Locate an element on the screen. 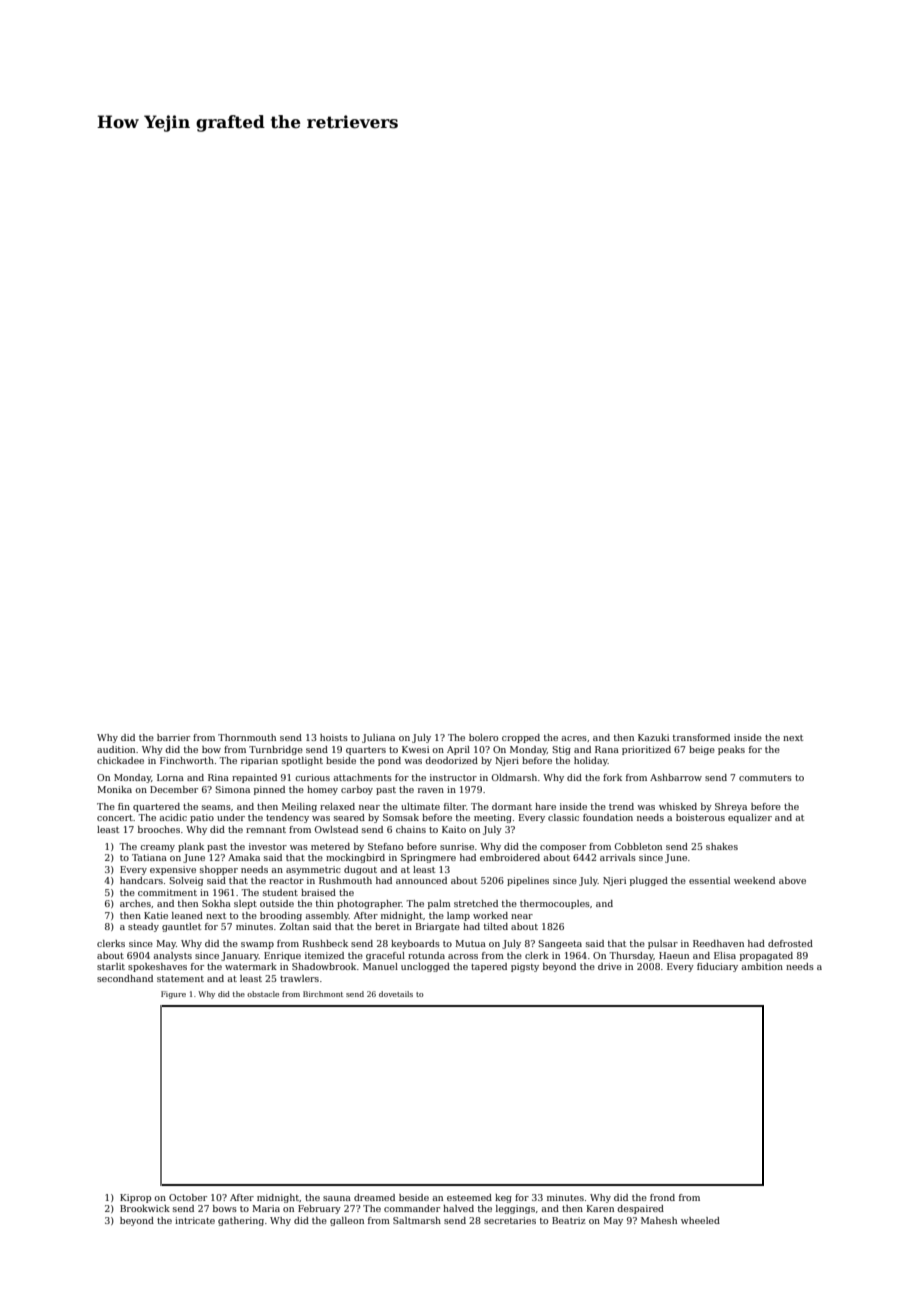 The image size is (924, 1308). prioritized is located at coordinates (646, 750).
